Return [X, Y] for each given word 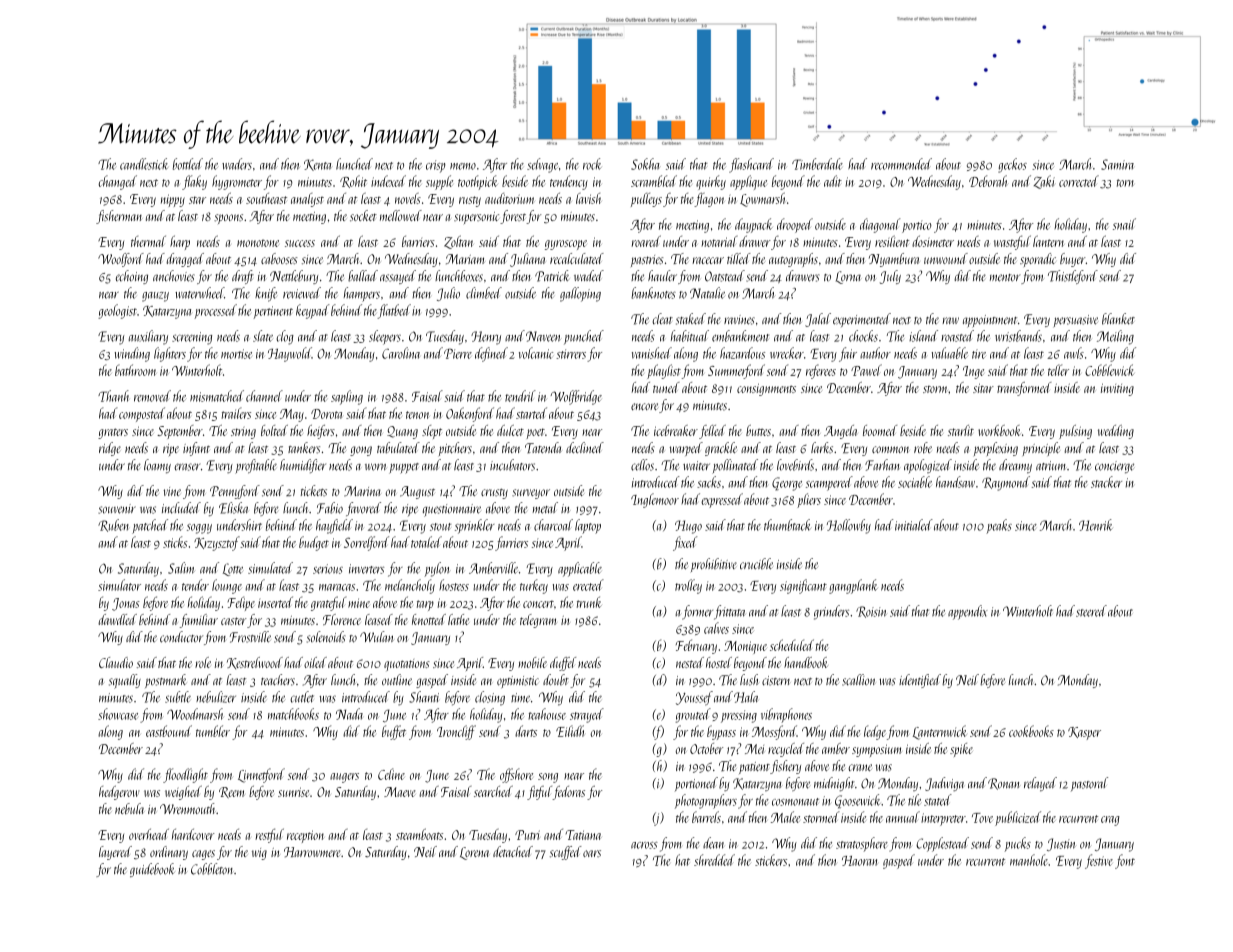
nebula [129, 808]
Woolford [121, 260]
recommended [901, 164]
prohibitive [714, 565]
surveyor [531, 494]
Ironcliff [456, 732]
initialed [914, 525]
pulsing [1075, 432]
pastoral [1089, 784]
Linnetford [261, 775]
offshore [516, 775]
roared [646, 241]
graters [113, 433]
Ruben [113, 525]
